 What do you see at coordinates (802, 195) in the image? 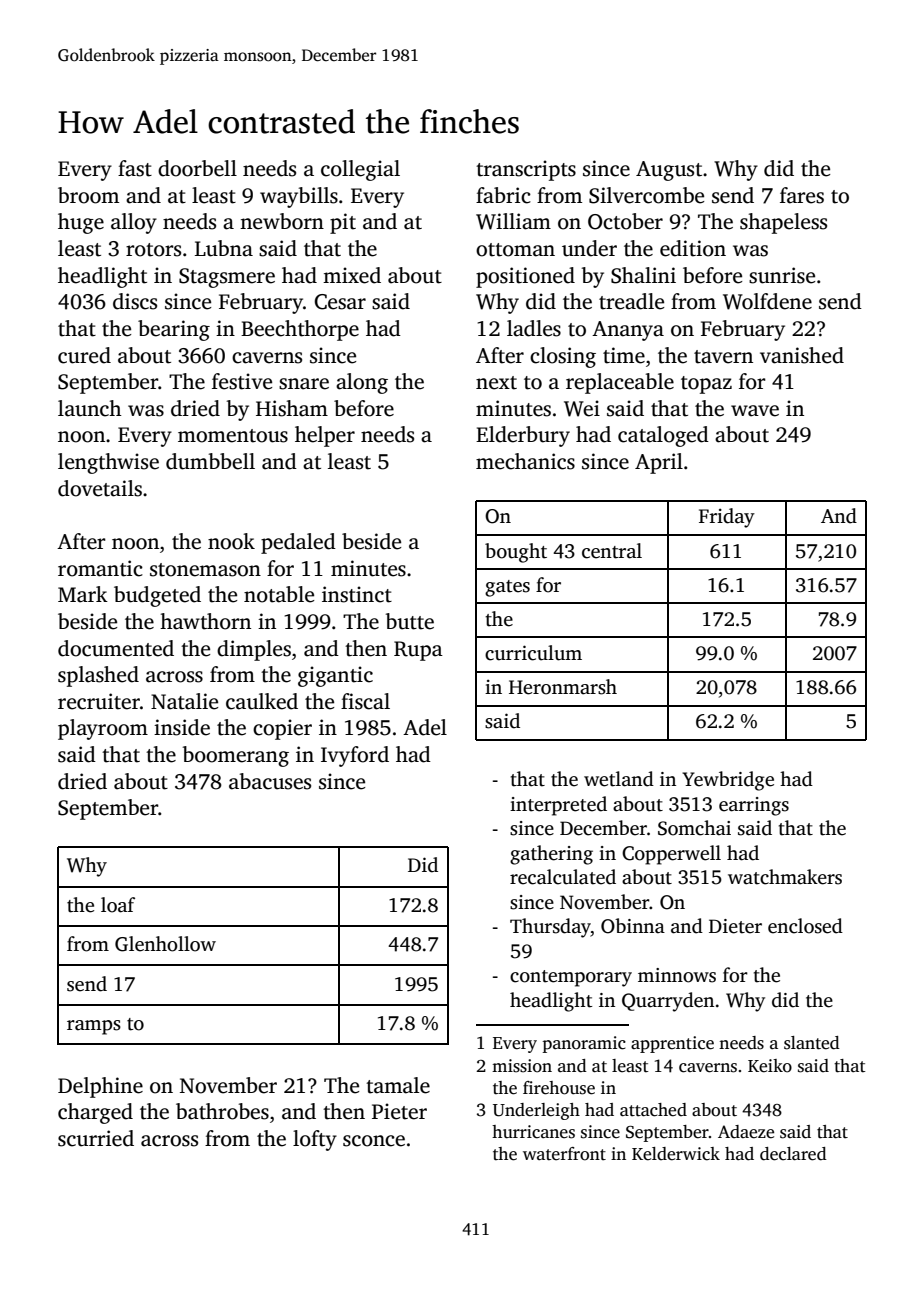
I see `fares` at bounding box center [802, 195].
